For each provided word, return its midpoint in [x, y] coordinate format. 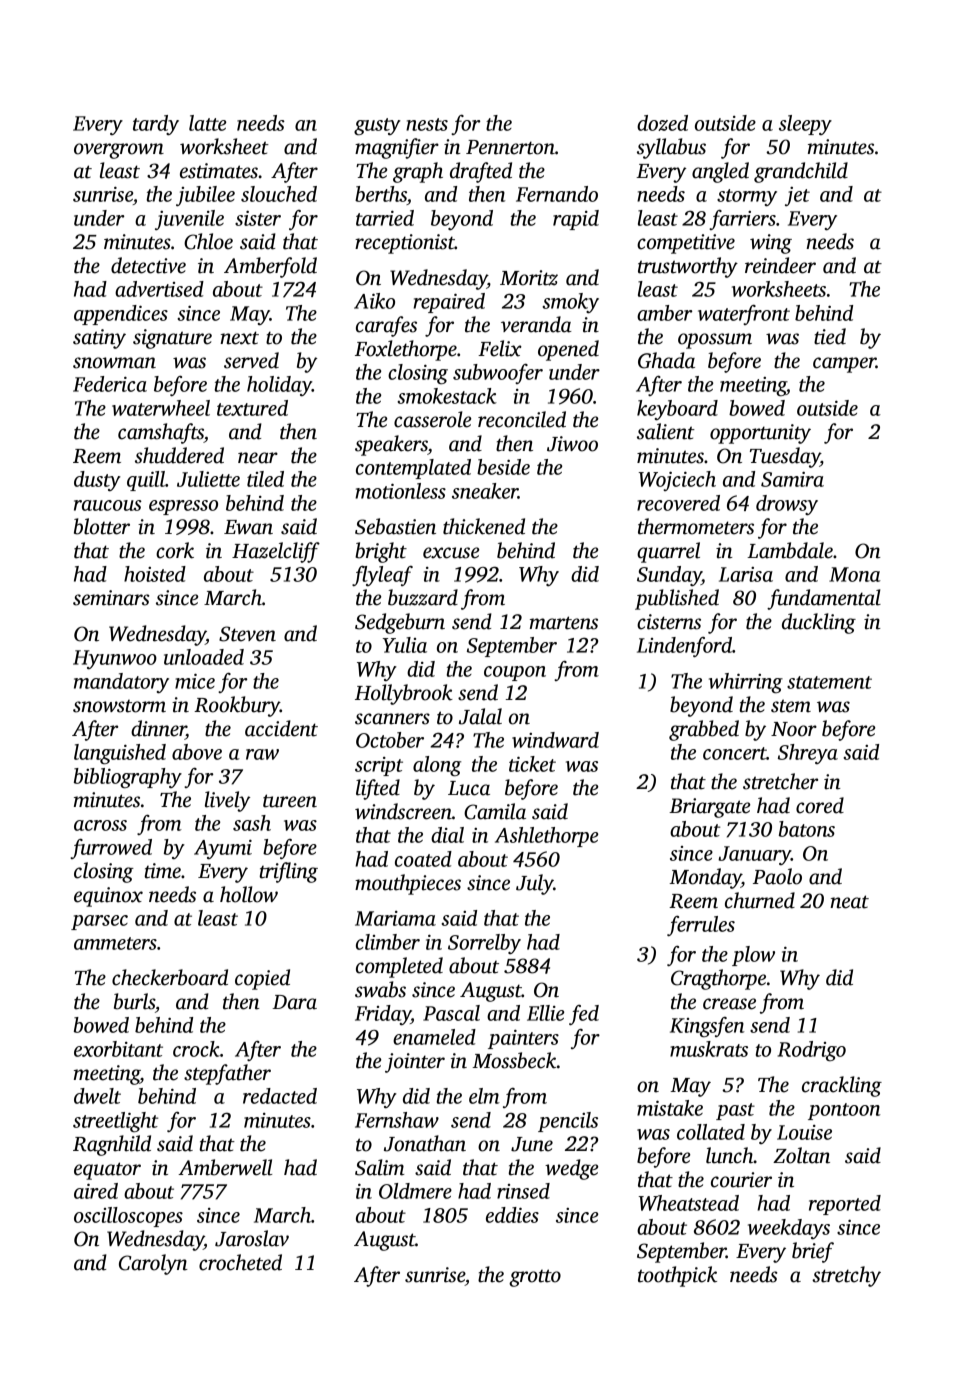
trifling [289, 872]
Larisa [746, 574]
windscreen [403, 811]
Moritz [529, 278]
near [258, 458]
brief [813, 1252]
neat [849, 902]
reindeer [780, 265]
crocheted [240, 1262]
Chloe [208, 241]
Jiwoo [572, 444]
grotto [535, 1278]
